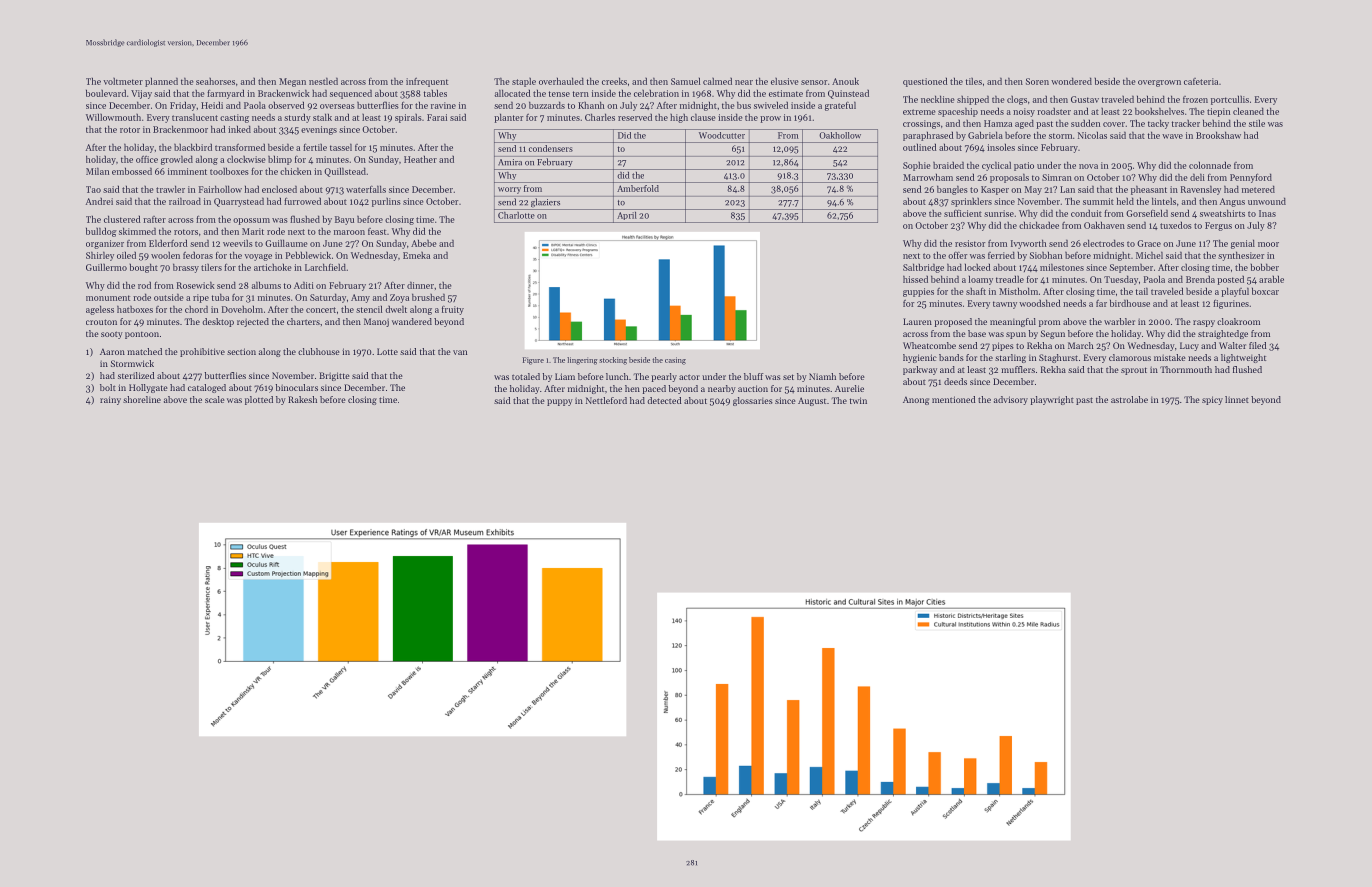 This page has height=887, width=1372. I want to click on Michel, so click(1149, 255).
